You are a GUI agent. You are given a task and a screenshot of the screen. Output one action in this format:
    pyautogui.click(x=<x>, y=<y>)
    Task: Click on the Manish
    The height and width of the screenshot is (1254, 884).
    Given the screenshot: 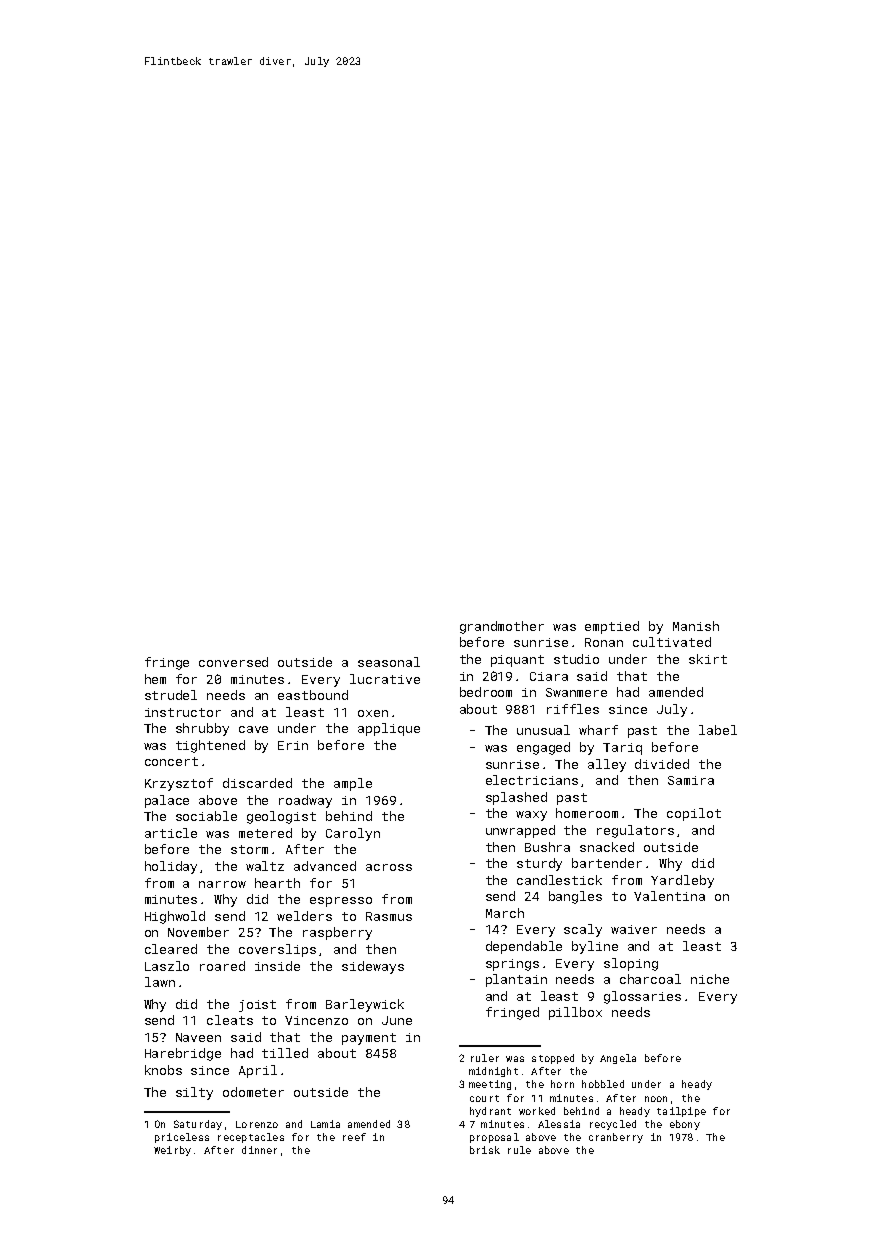 What is the action you would take?
    pyautogui.click(x=696, y=626)
